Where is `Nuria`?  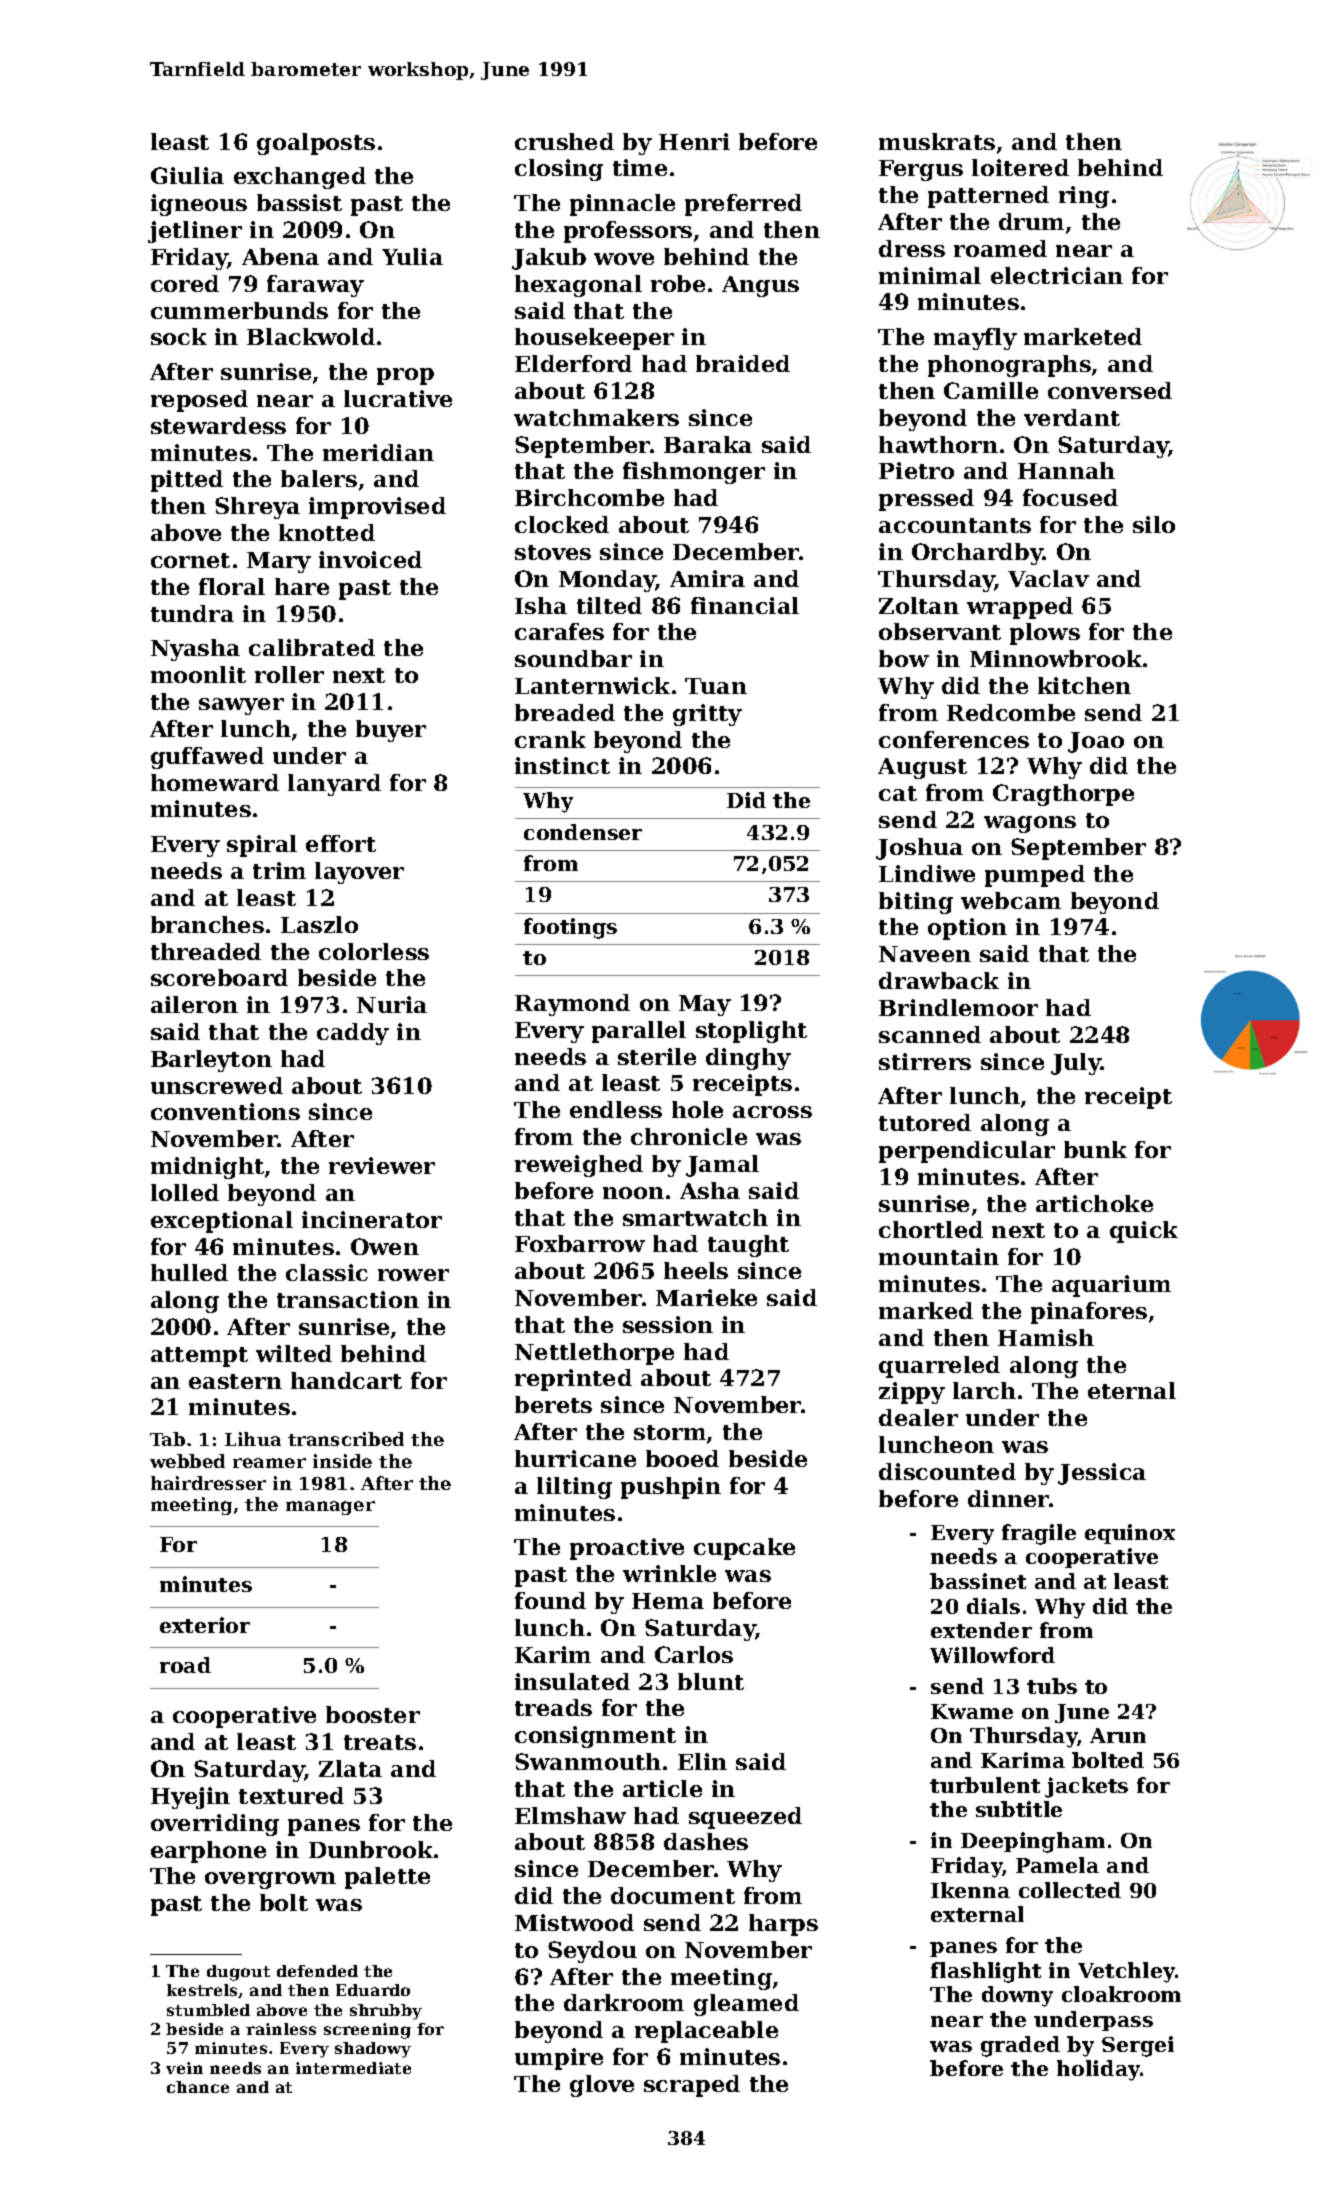
Nuria is located at coordinates (392, 1004).
